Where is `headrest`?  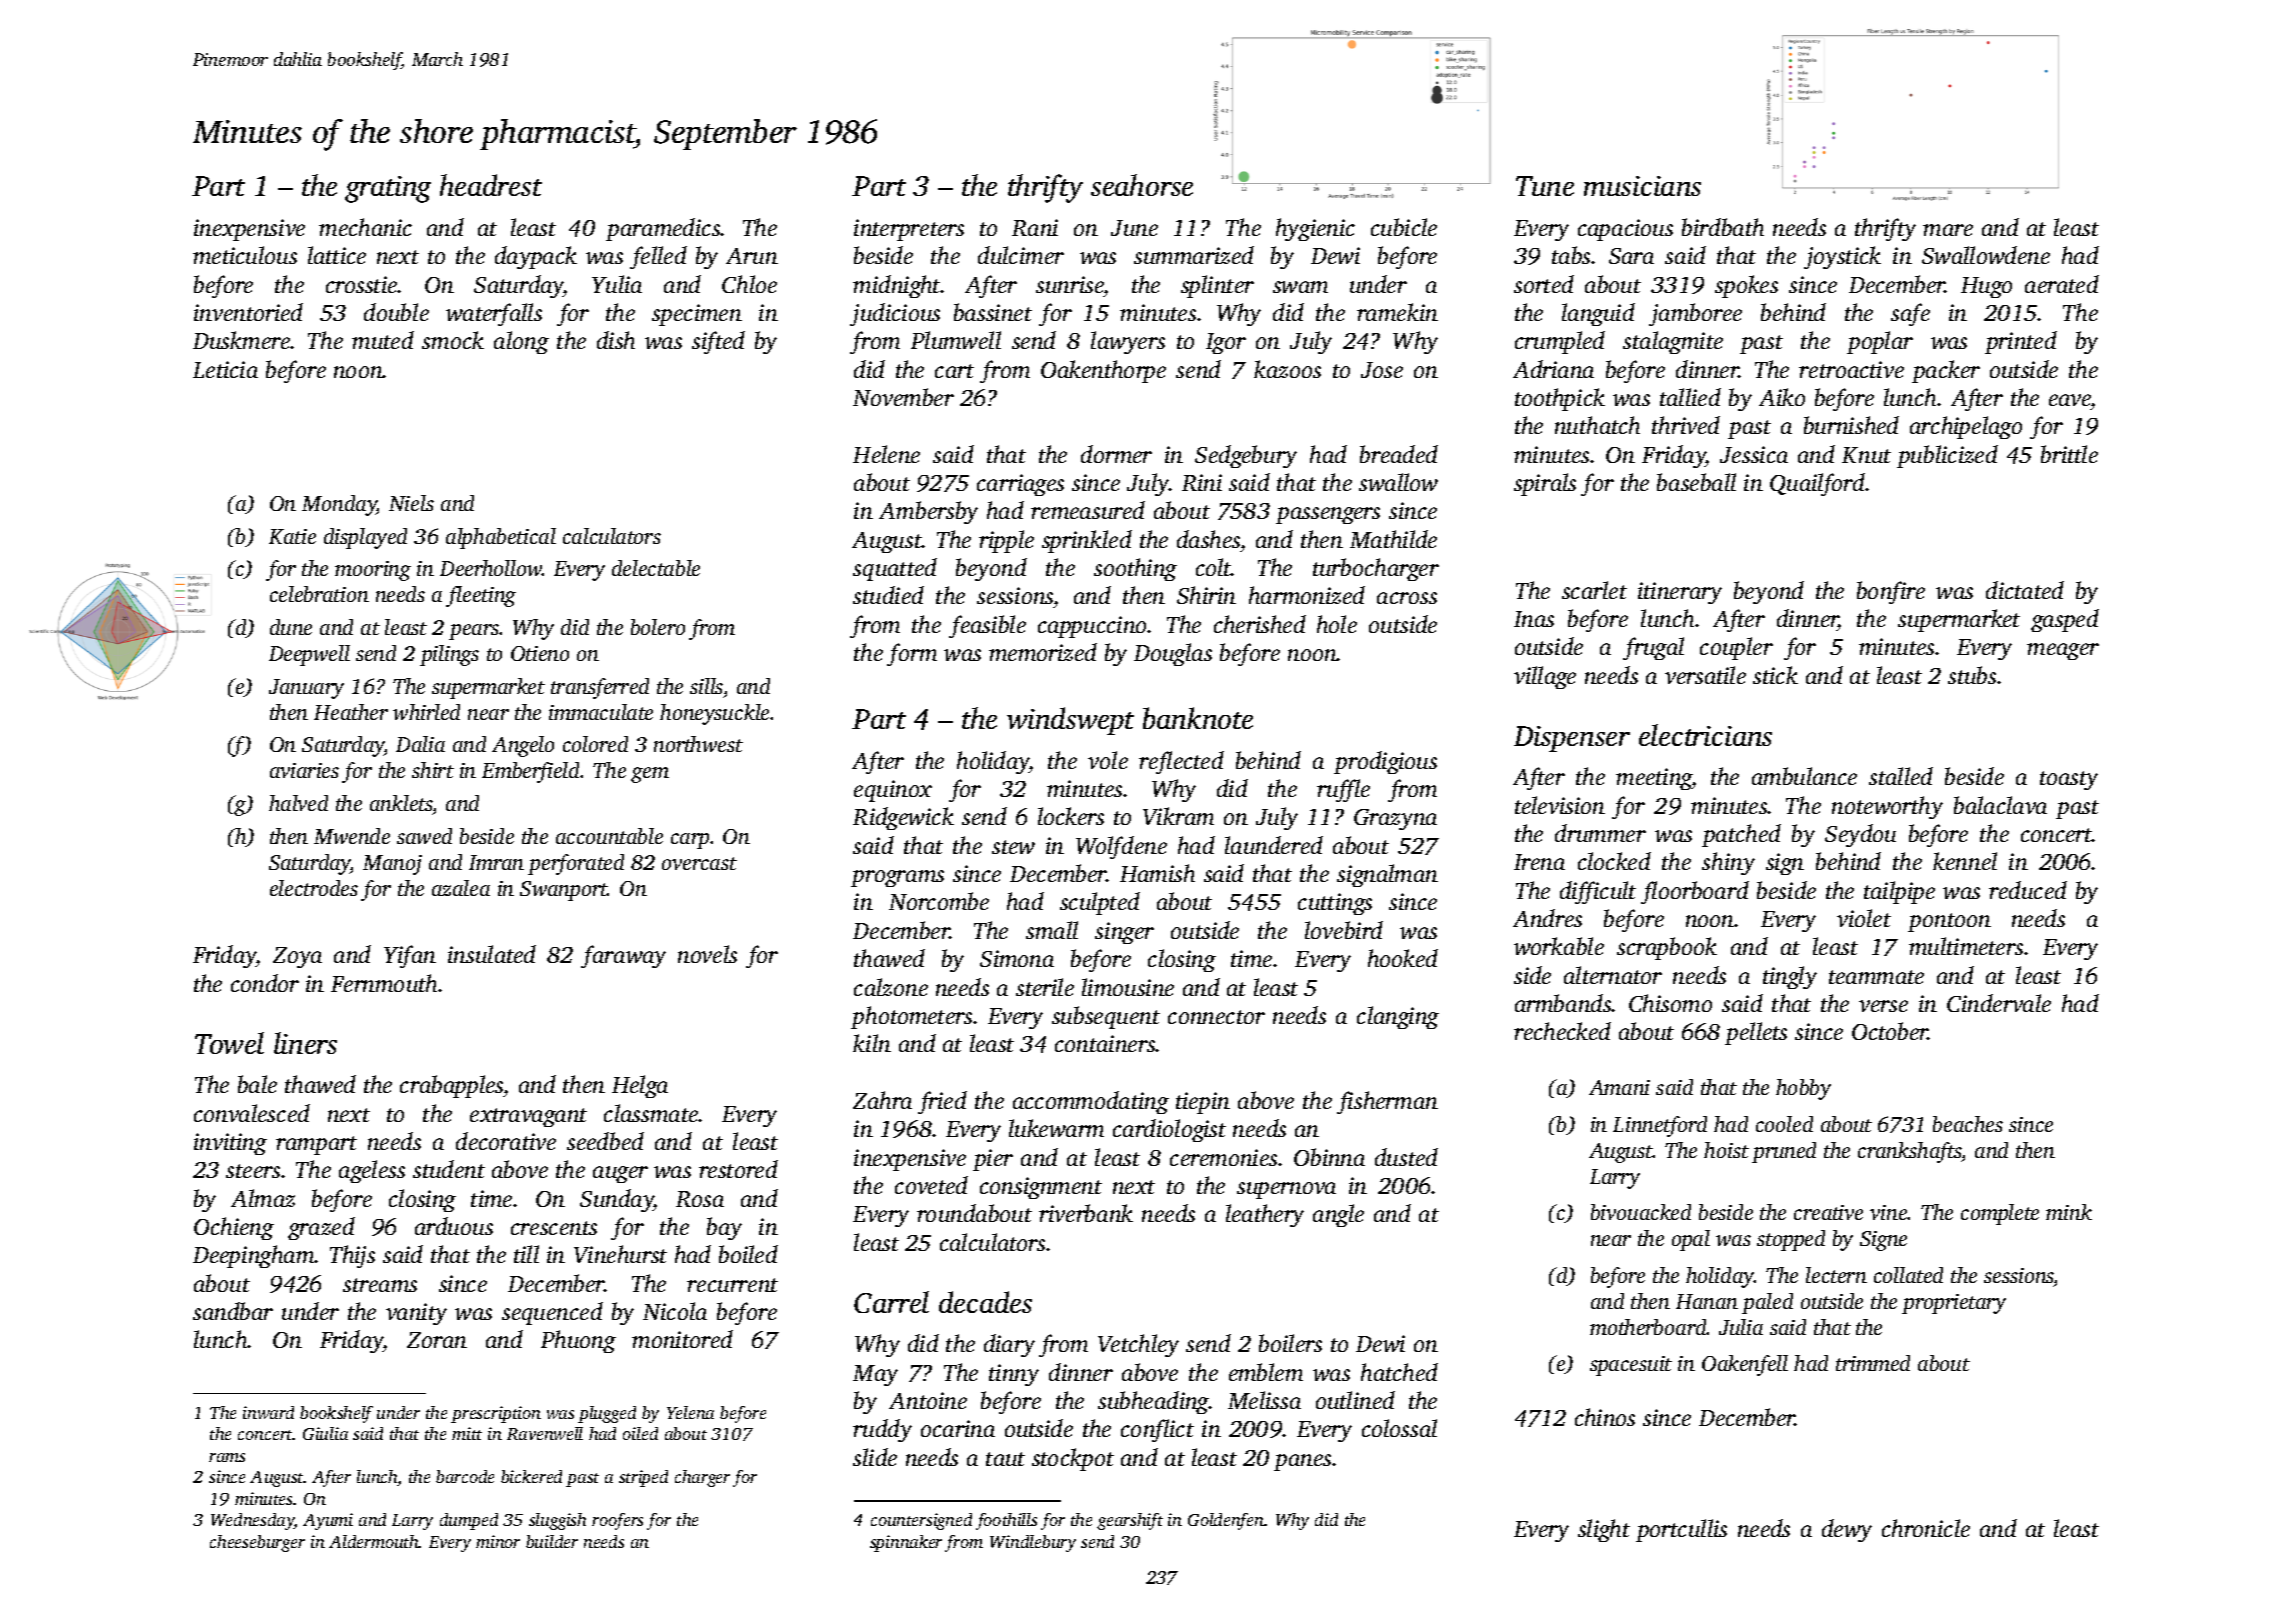 headrest is located at coordinates (491, 185).
